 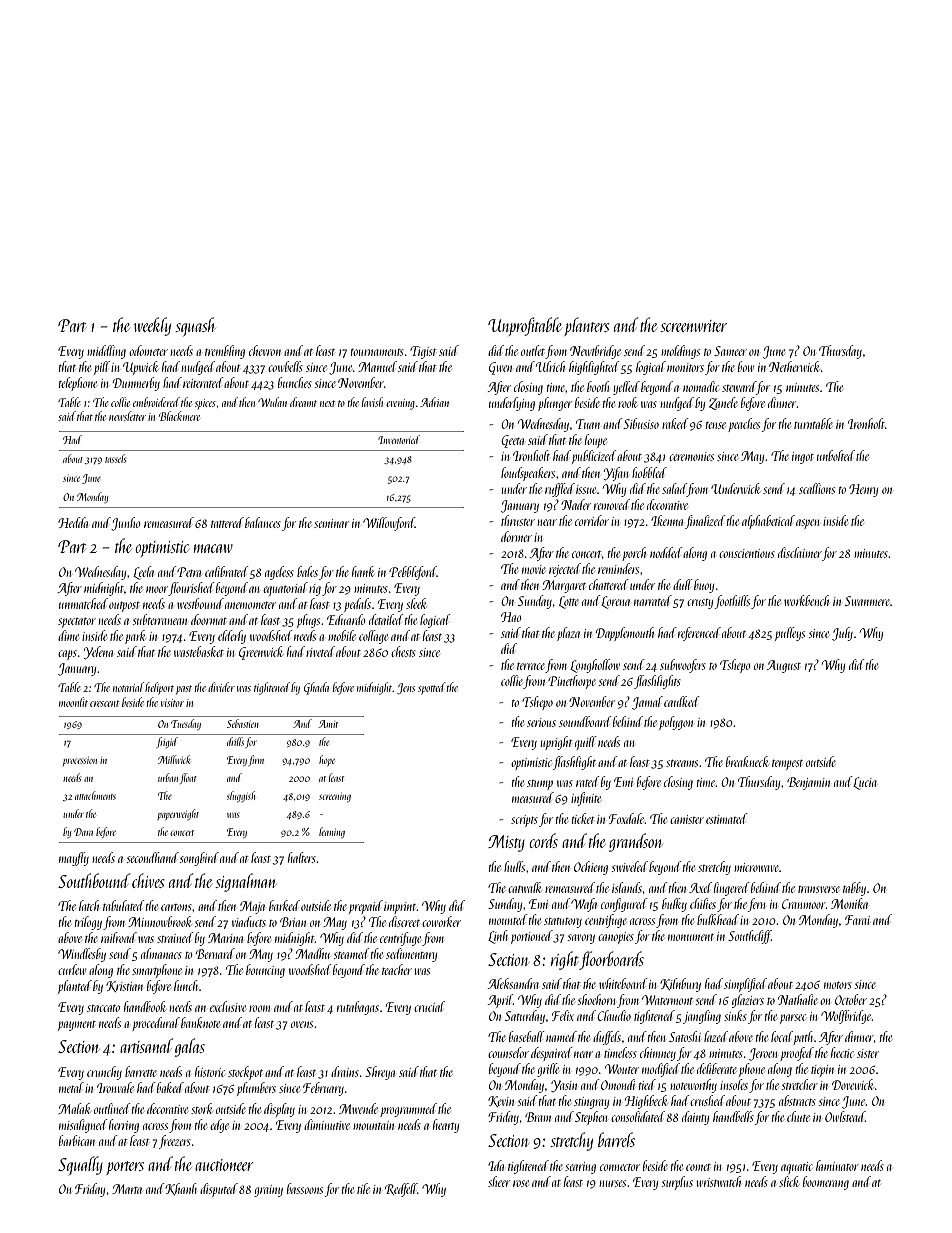 What do you see at coordinates (806, 600) in the image?
I see `workbench` at bounding box center [806, 600].
